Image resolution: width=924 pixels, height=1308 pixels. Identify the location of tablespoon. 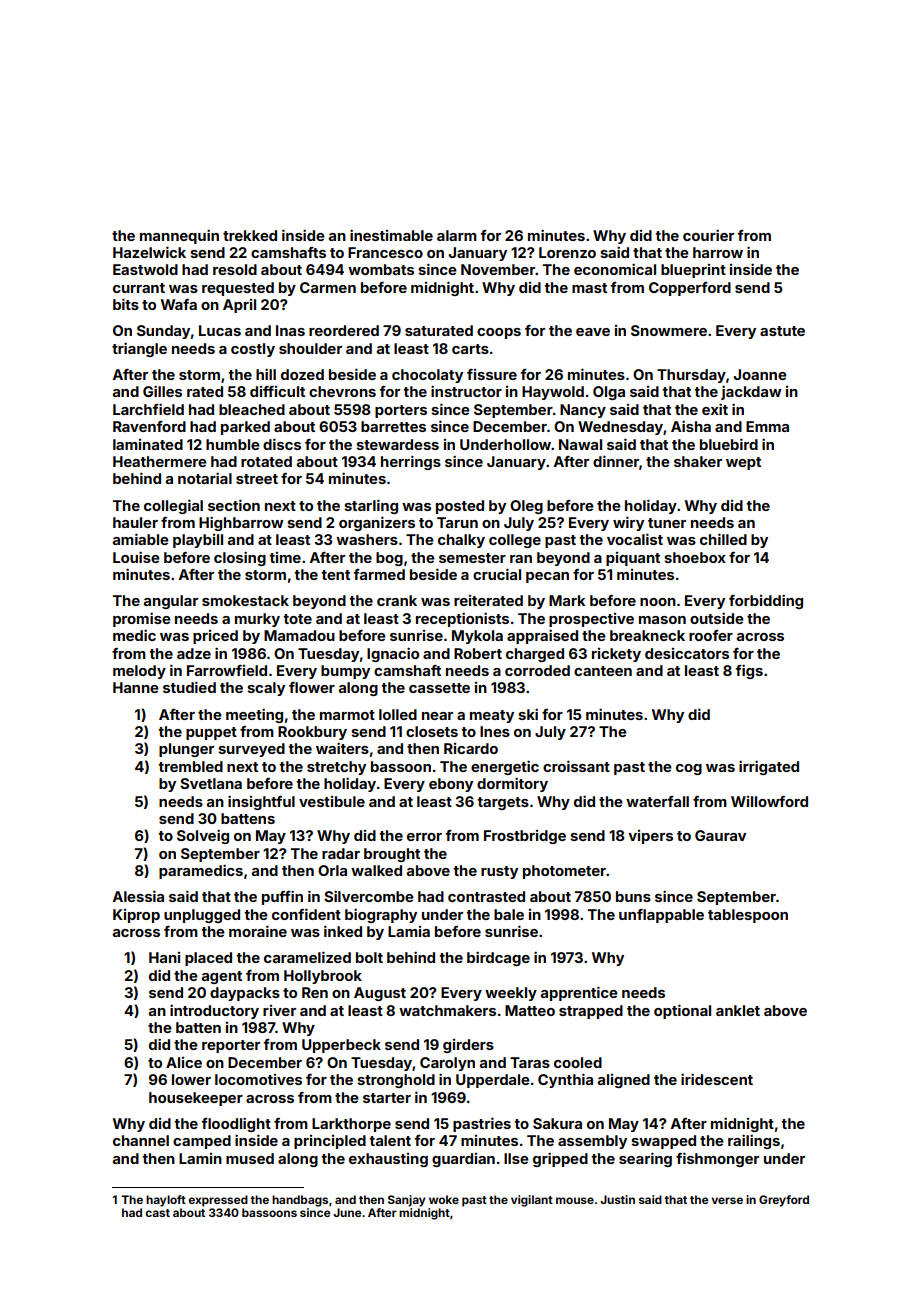
(748, 916).
